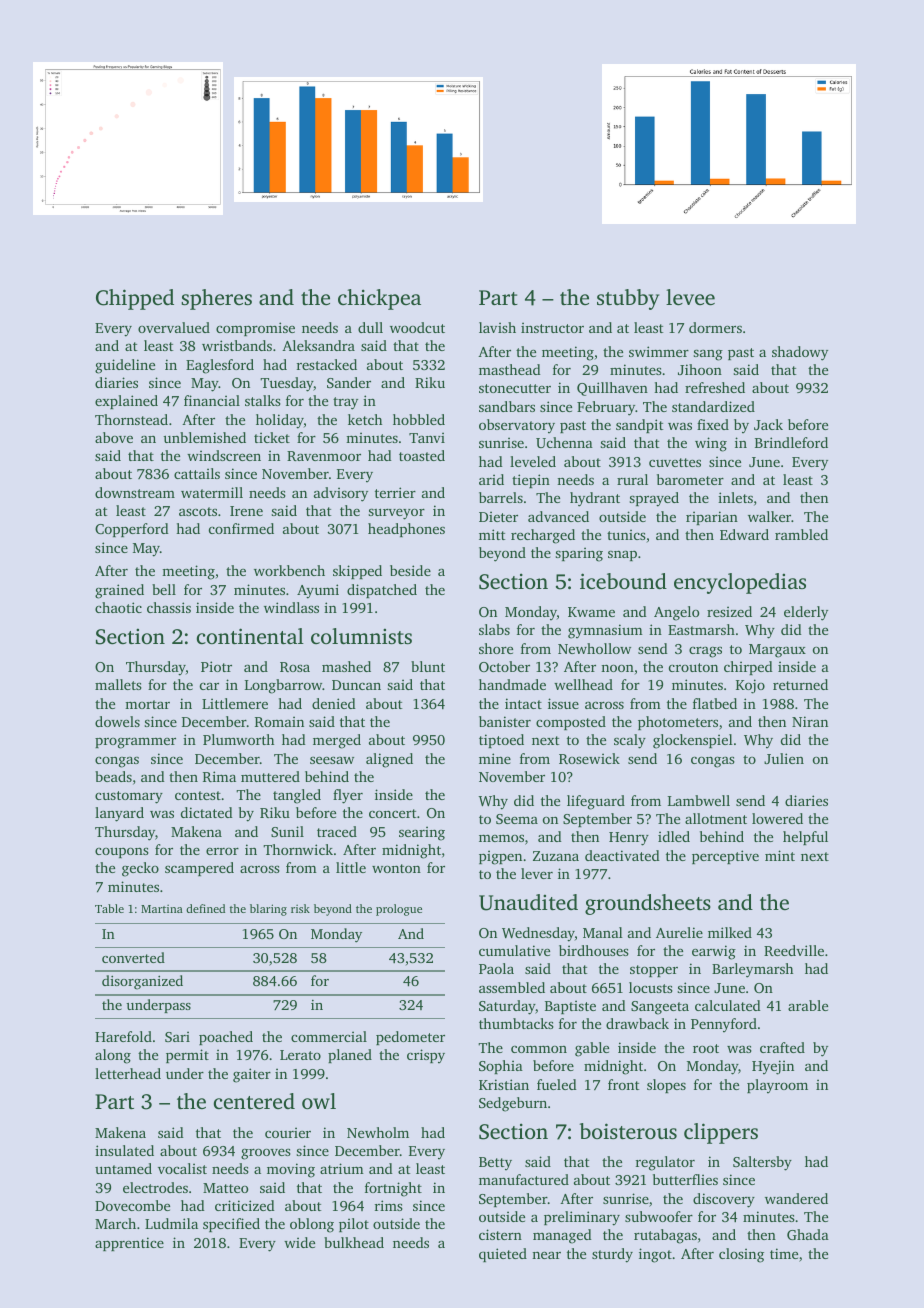 The image size is (924, 1308). I want to click on specified, so click(231, 1225).
